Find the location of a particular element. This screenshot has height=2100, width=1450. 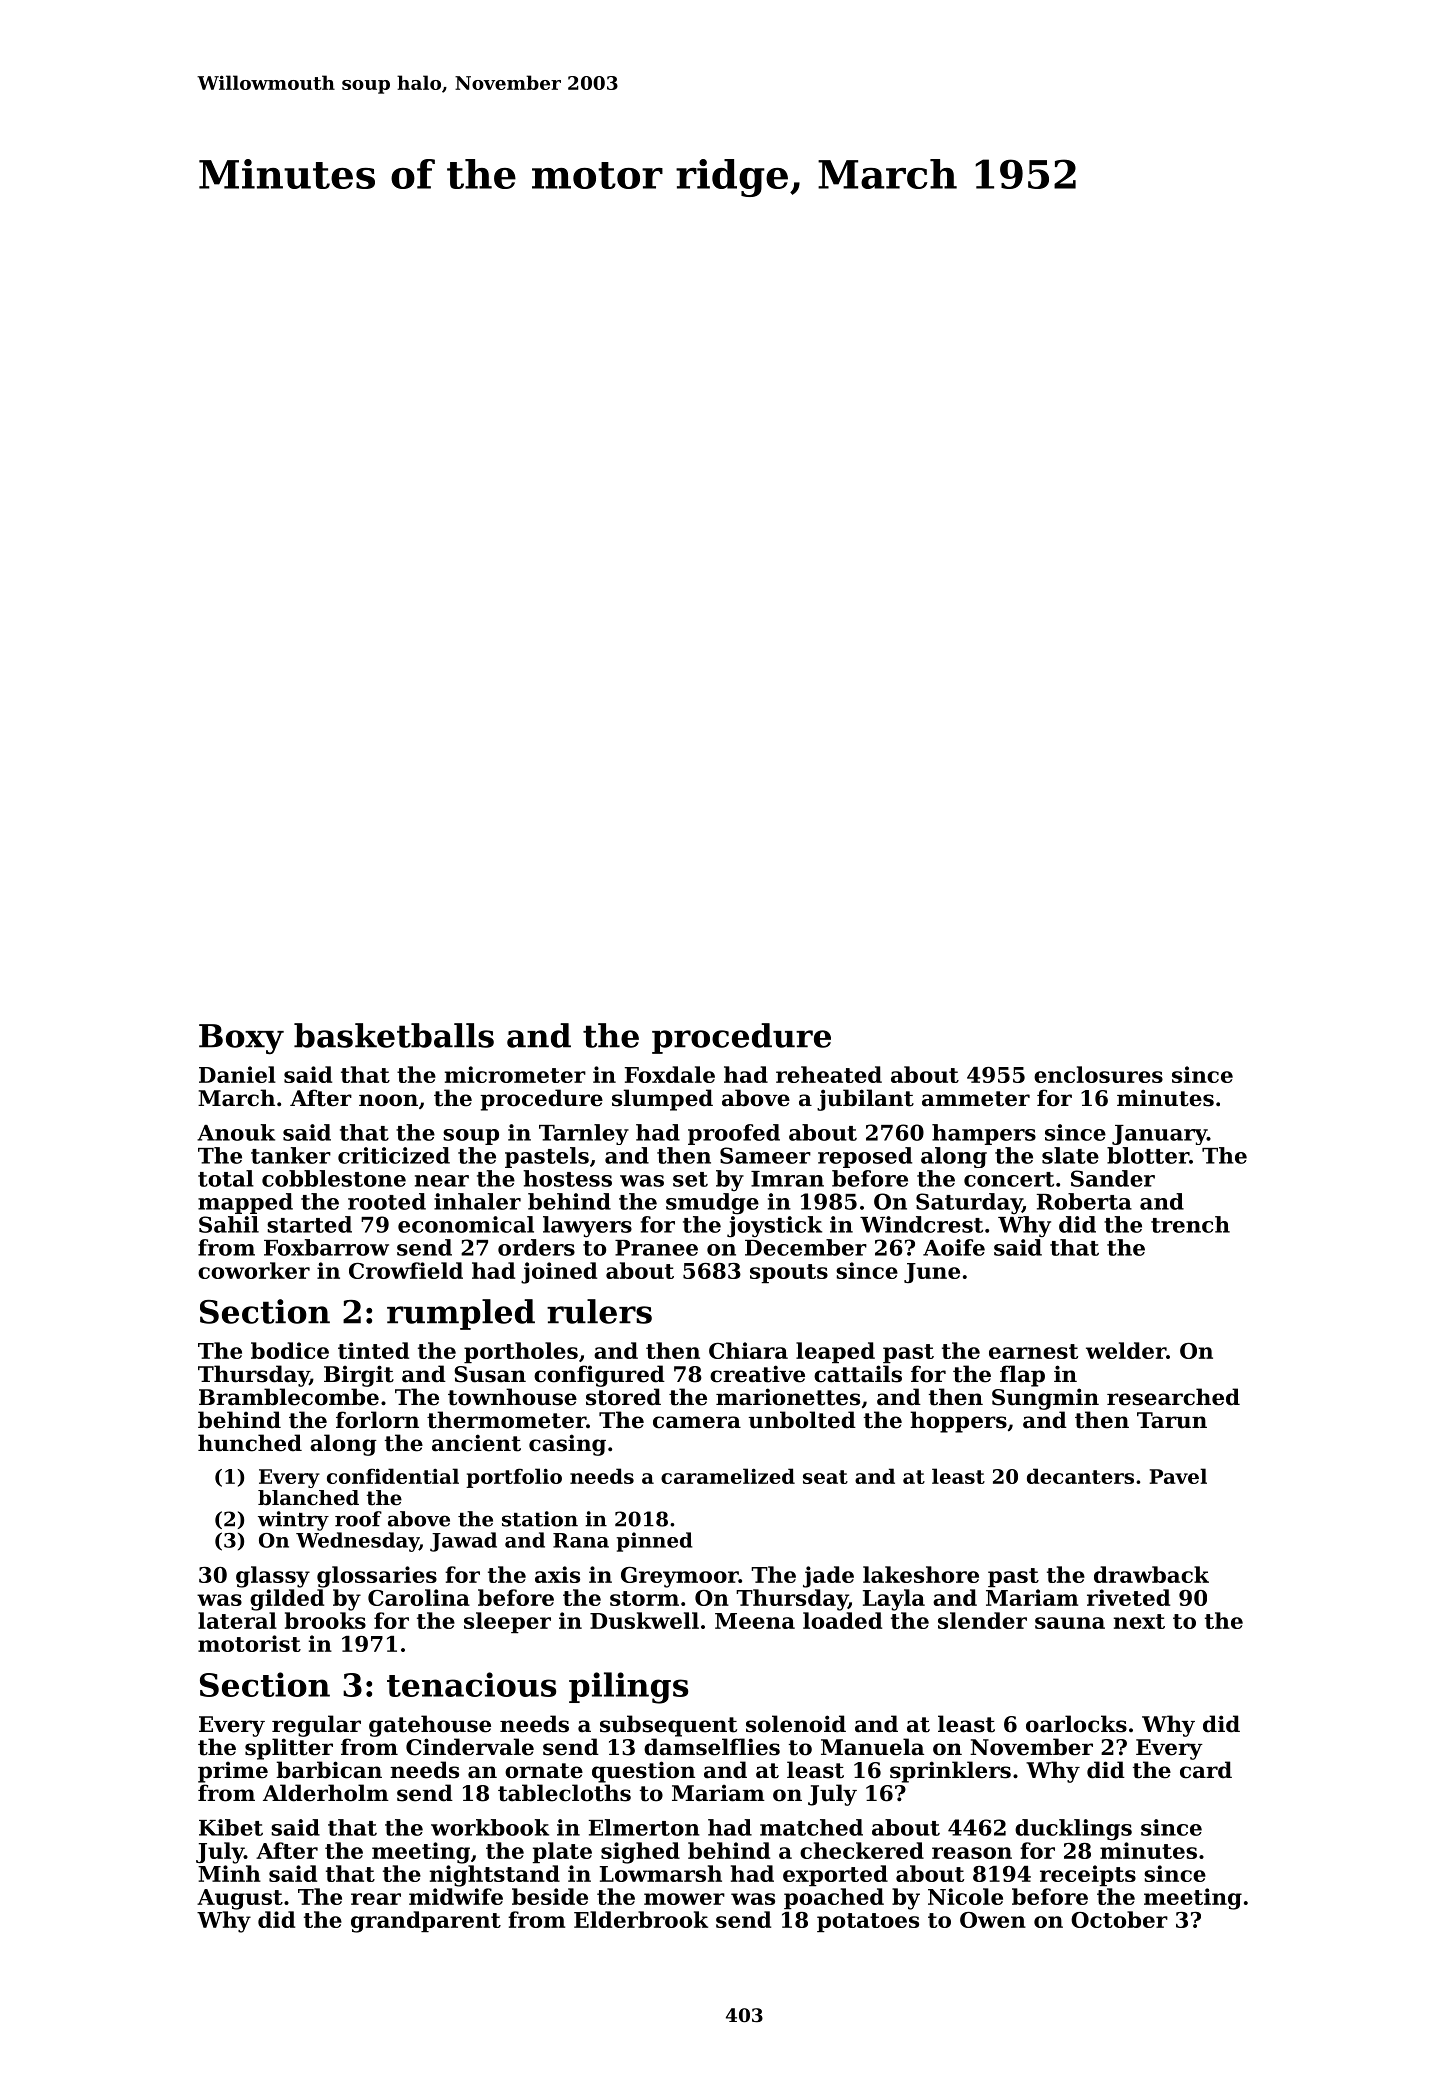

barbican is located at coordinates (329, 1770).
